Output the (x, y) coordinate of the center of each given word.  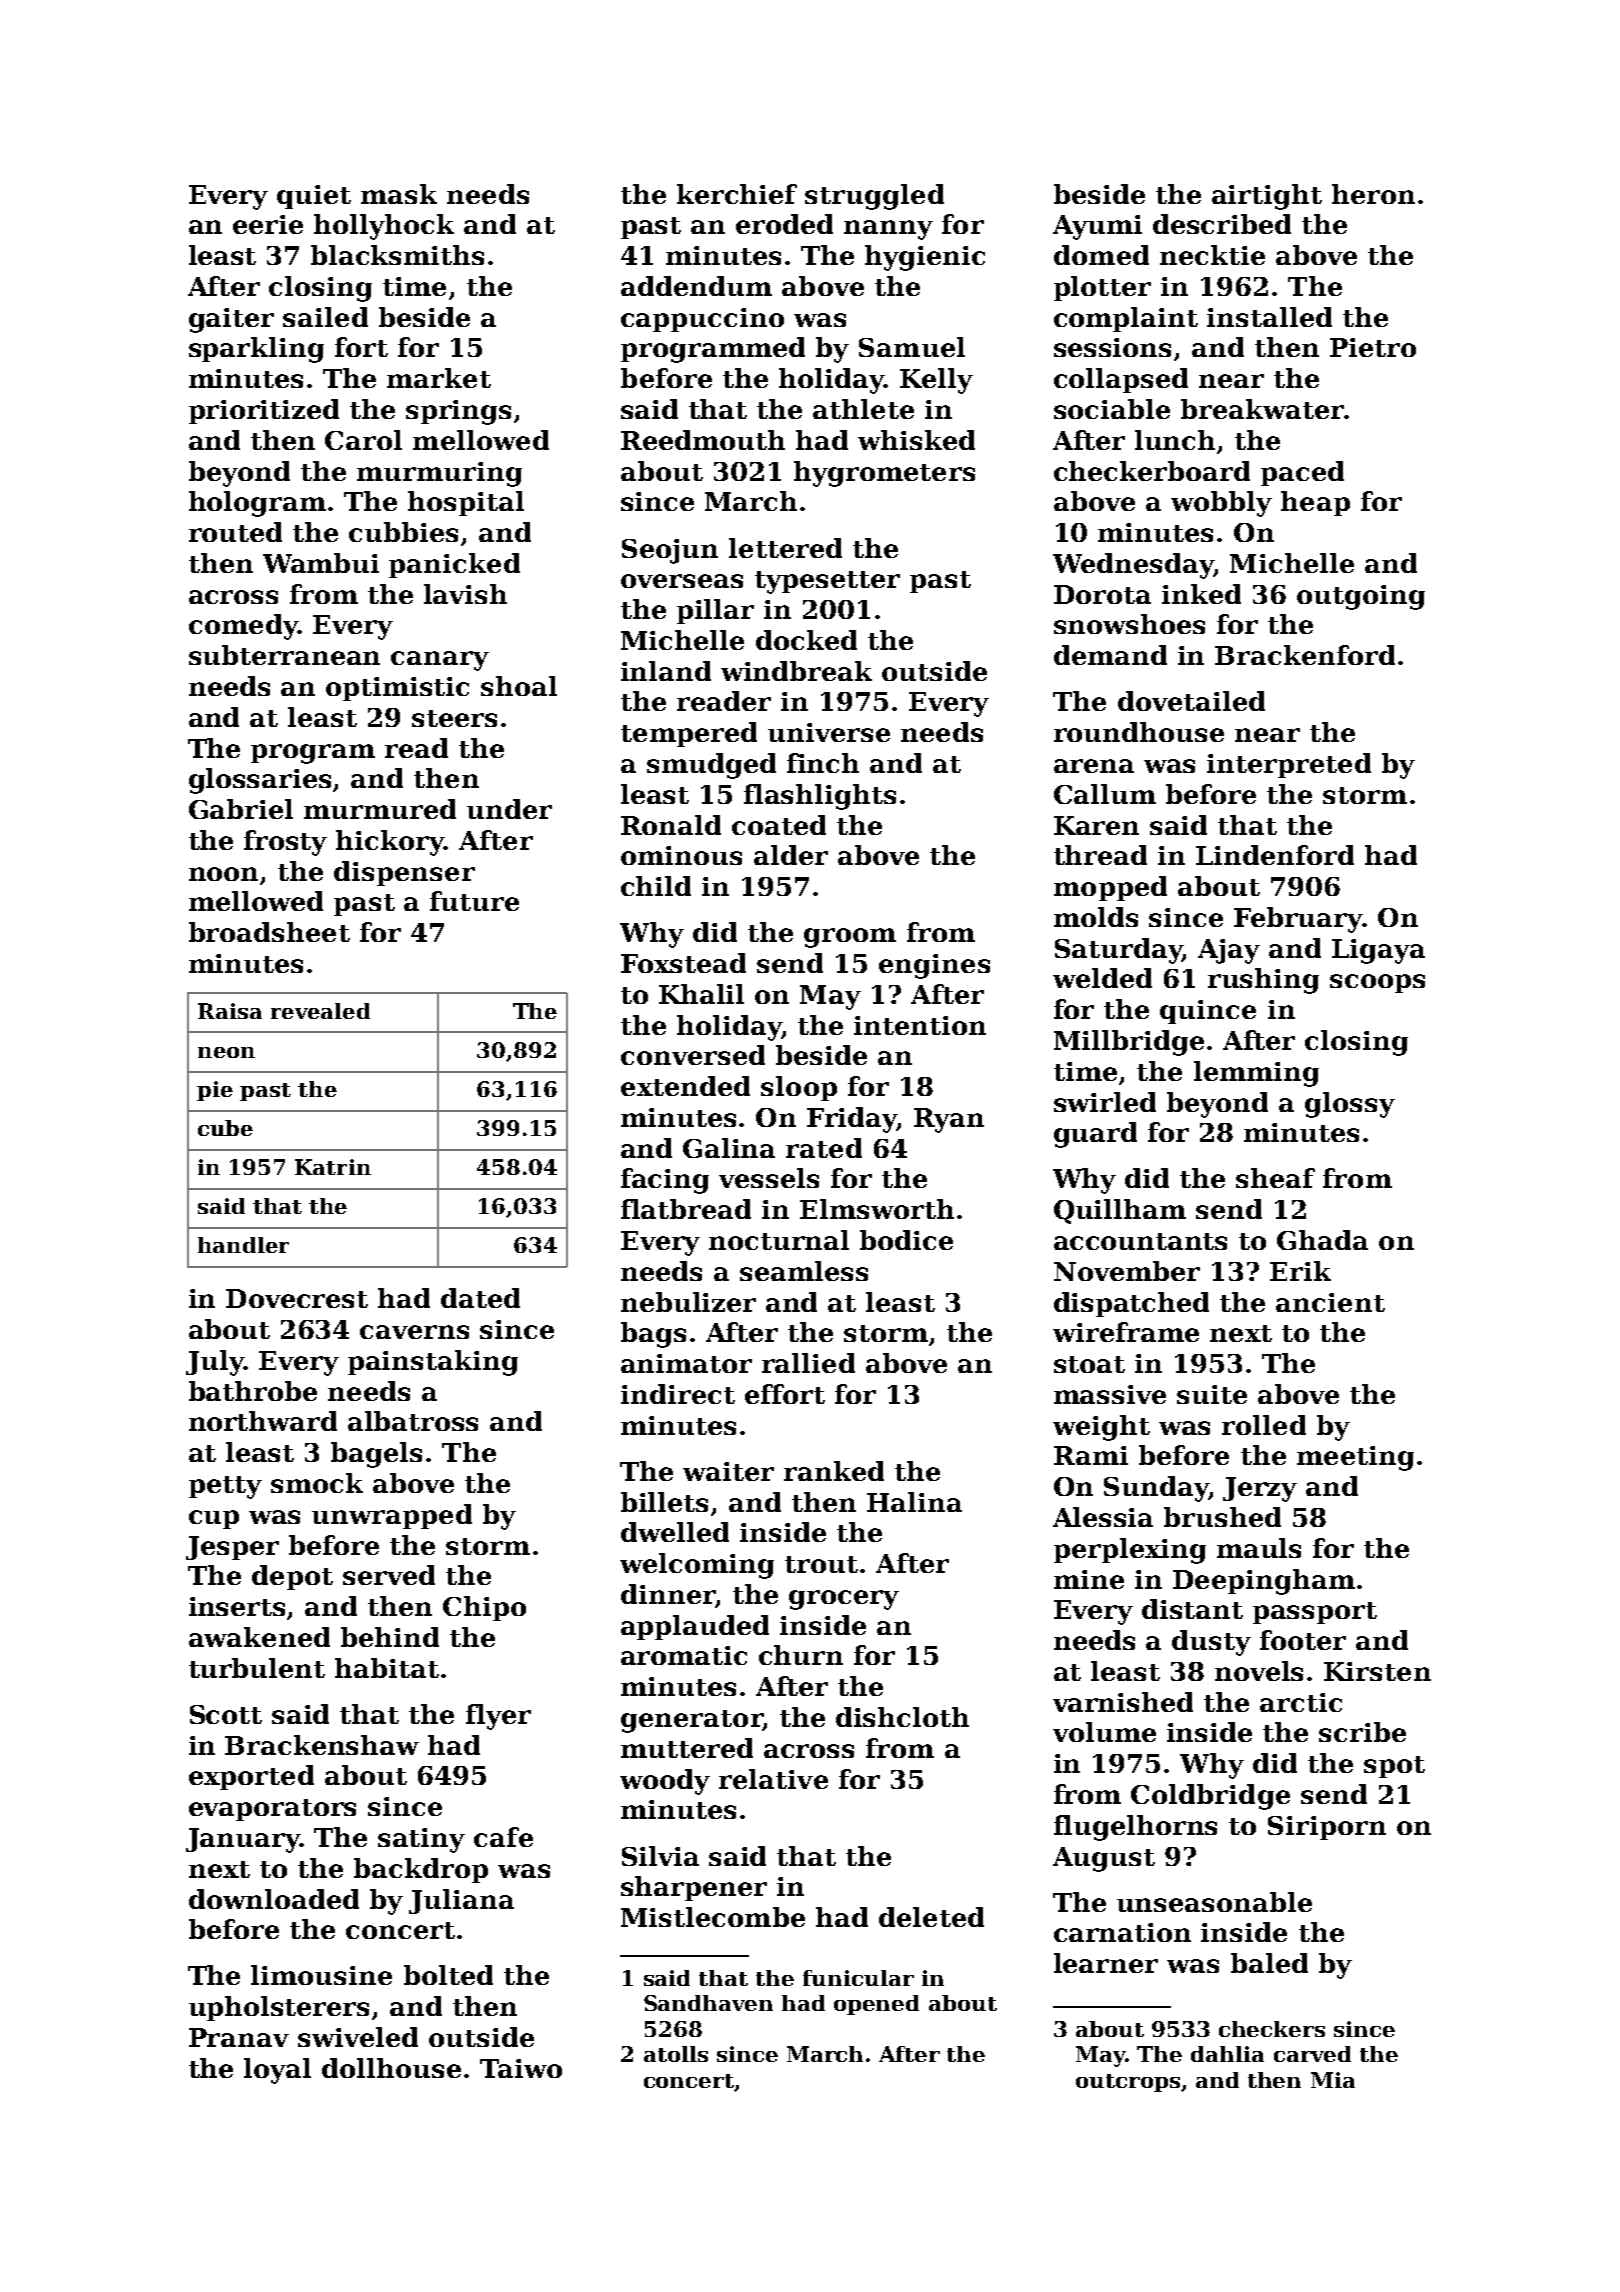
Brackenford (1305, 655)
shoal (519, 686)
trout (821, 1564)
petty (225, 1487)
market (439, 378)
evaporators (272, 1810)
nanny (888, 230)
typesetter (827, 582)
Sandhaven (708, 2003)
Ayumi (1097, 227)
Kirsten (1377, 1671)
